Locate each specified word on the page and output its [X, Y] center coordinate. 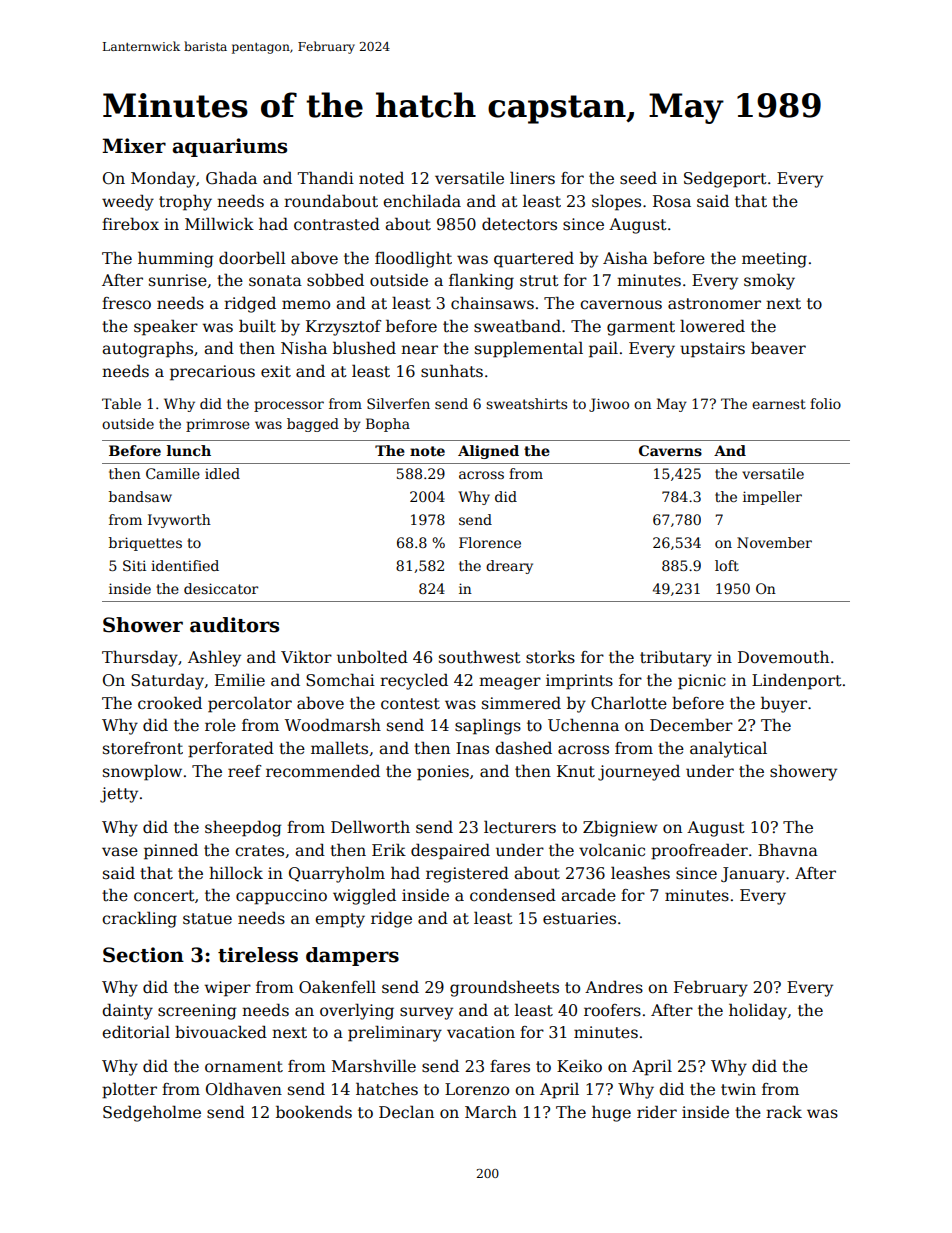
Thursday [140, 658]
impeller [772, 498]
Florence [490, 542]
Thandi [325, 178]
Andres [614, 986]
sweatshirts [526, 403]
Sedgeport [725, 180]
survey [426, 1013]
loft [727, 565]
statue [207, 919]
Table [121, 403]
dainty [127, 1012]
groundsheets [504, 988]
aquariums [229, 147]
